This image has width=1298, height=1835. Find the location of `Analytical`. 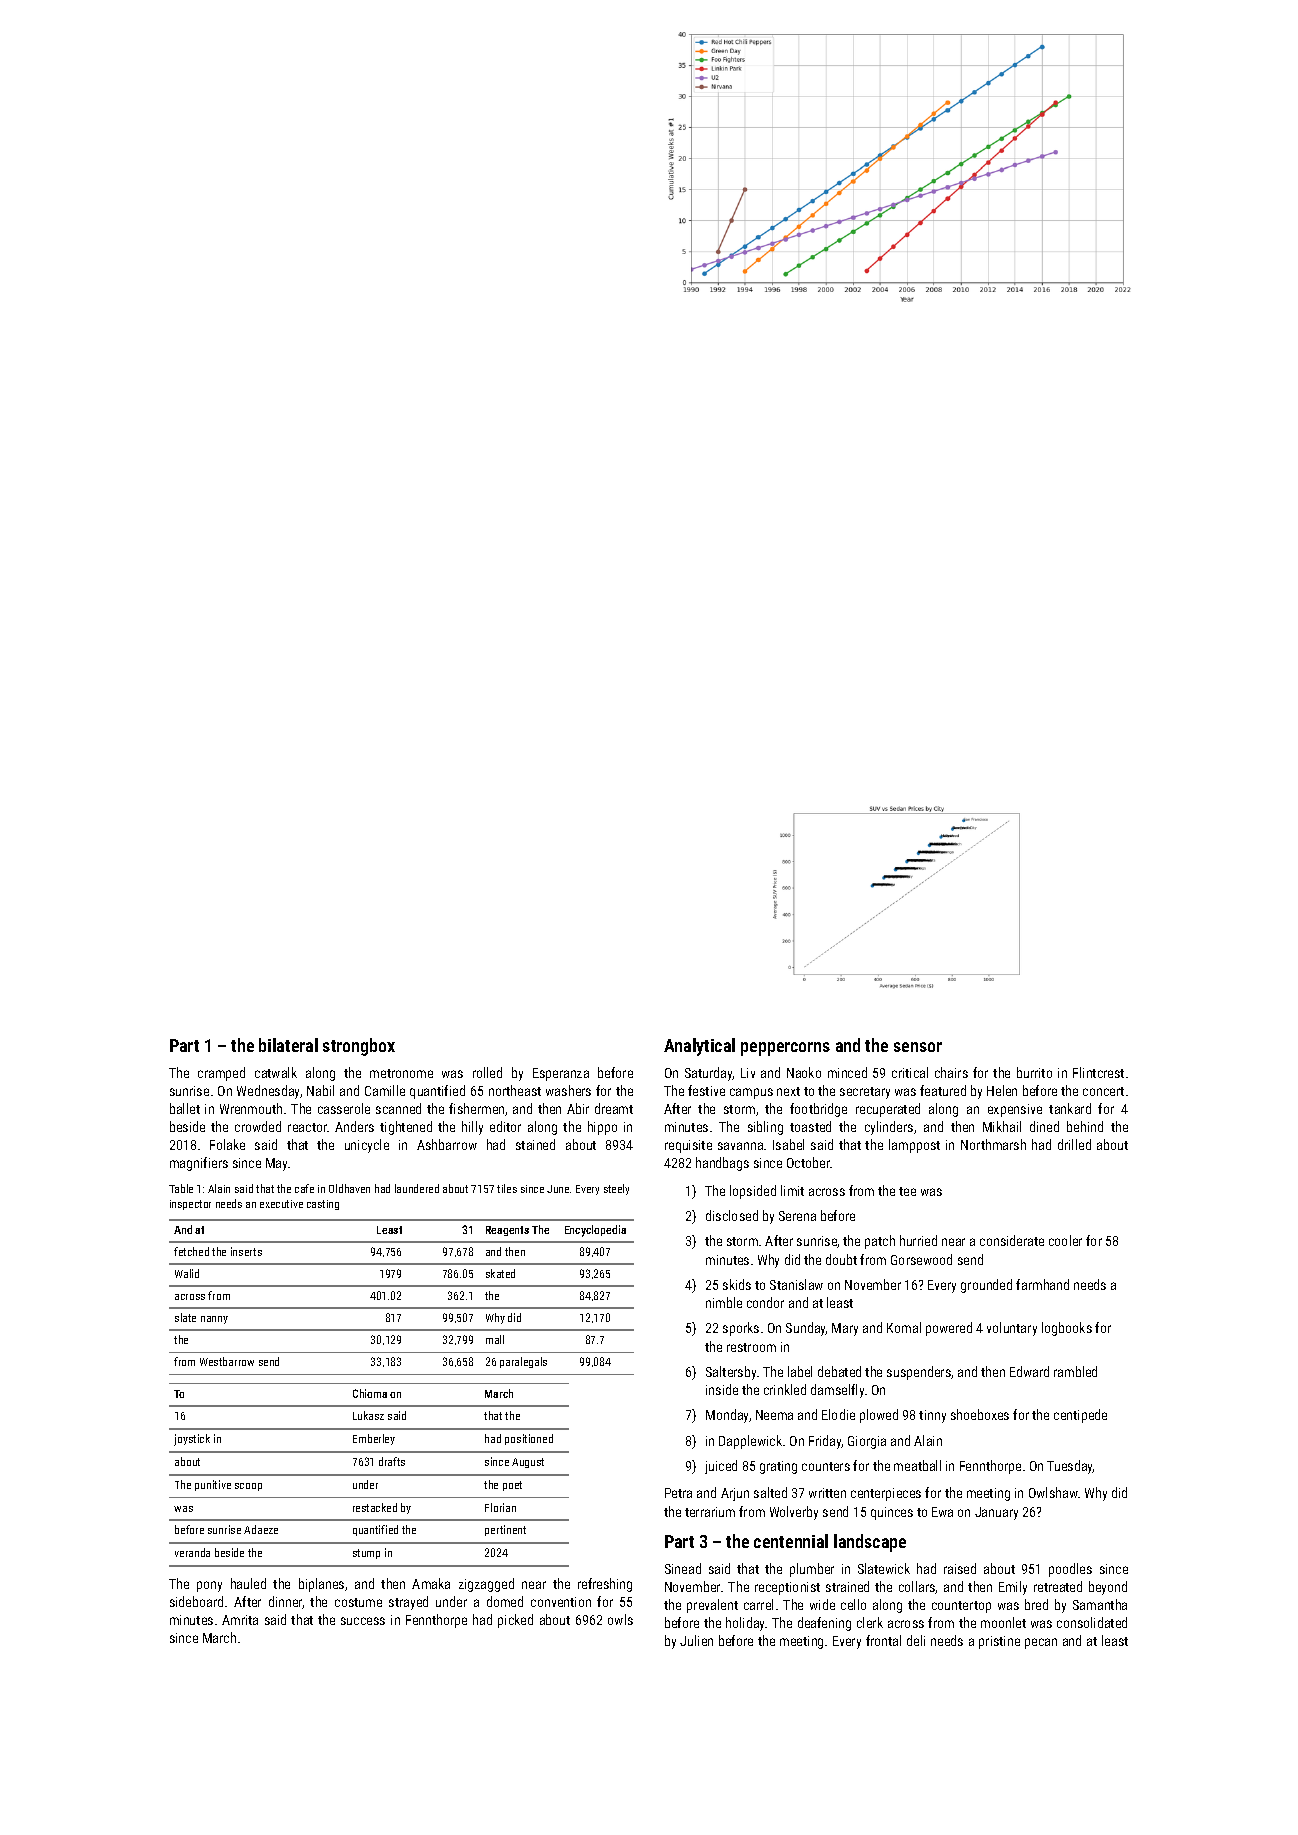

Analytical is located at coordinates (699, 1047).
